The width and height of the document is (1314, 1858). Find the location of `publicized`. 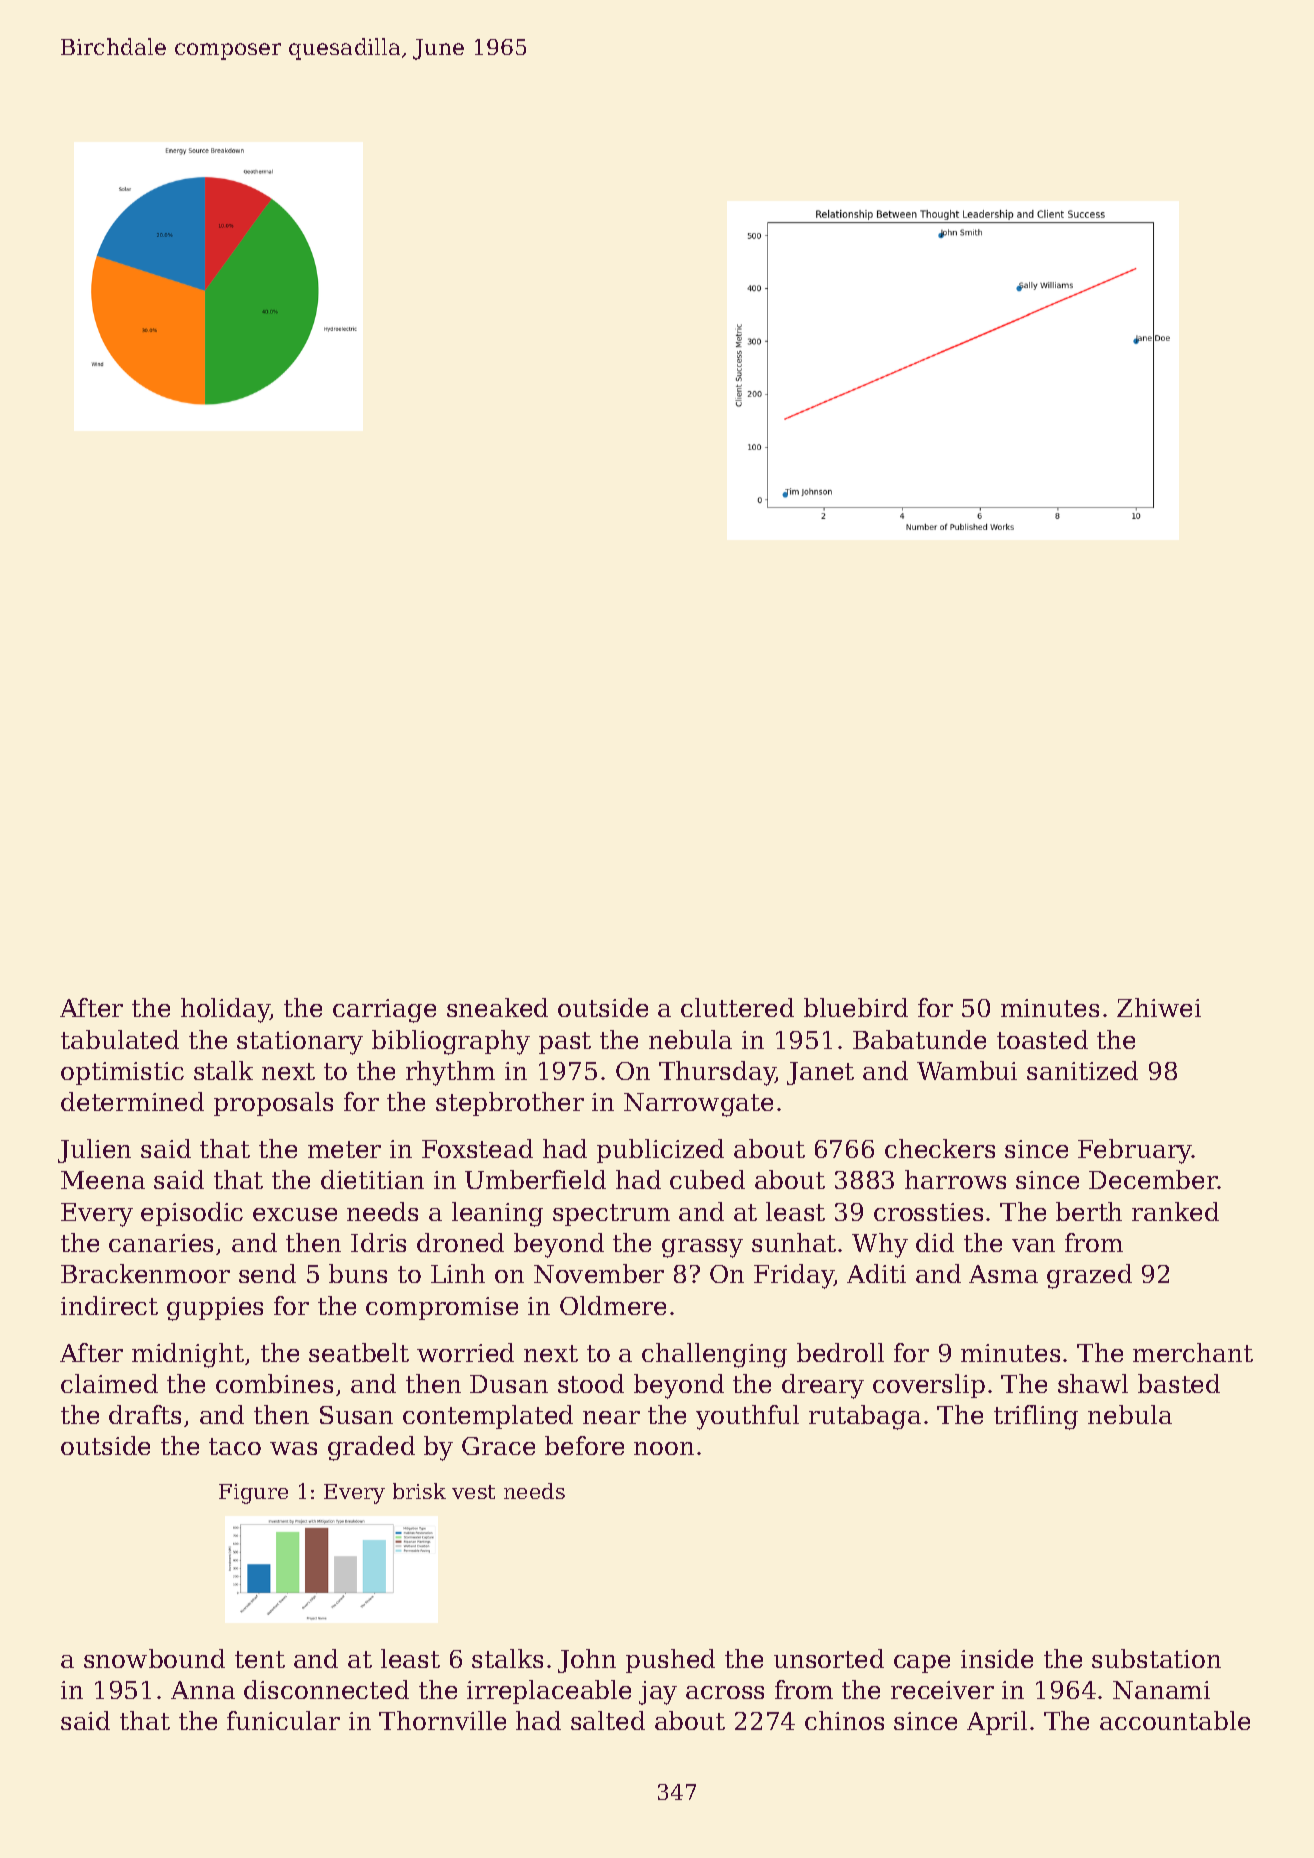

publicized is located at coordinates (660, 1151).
